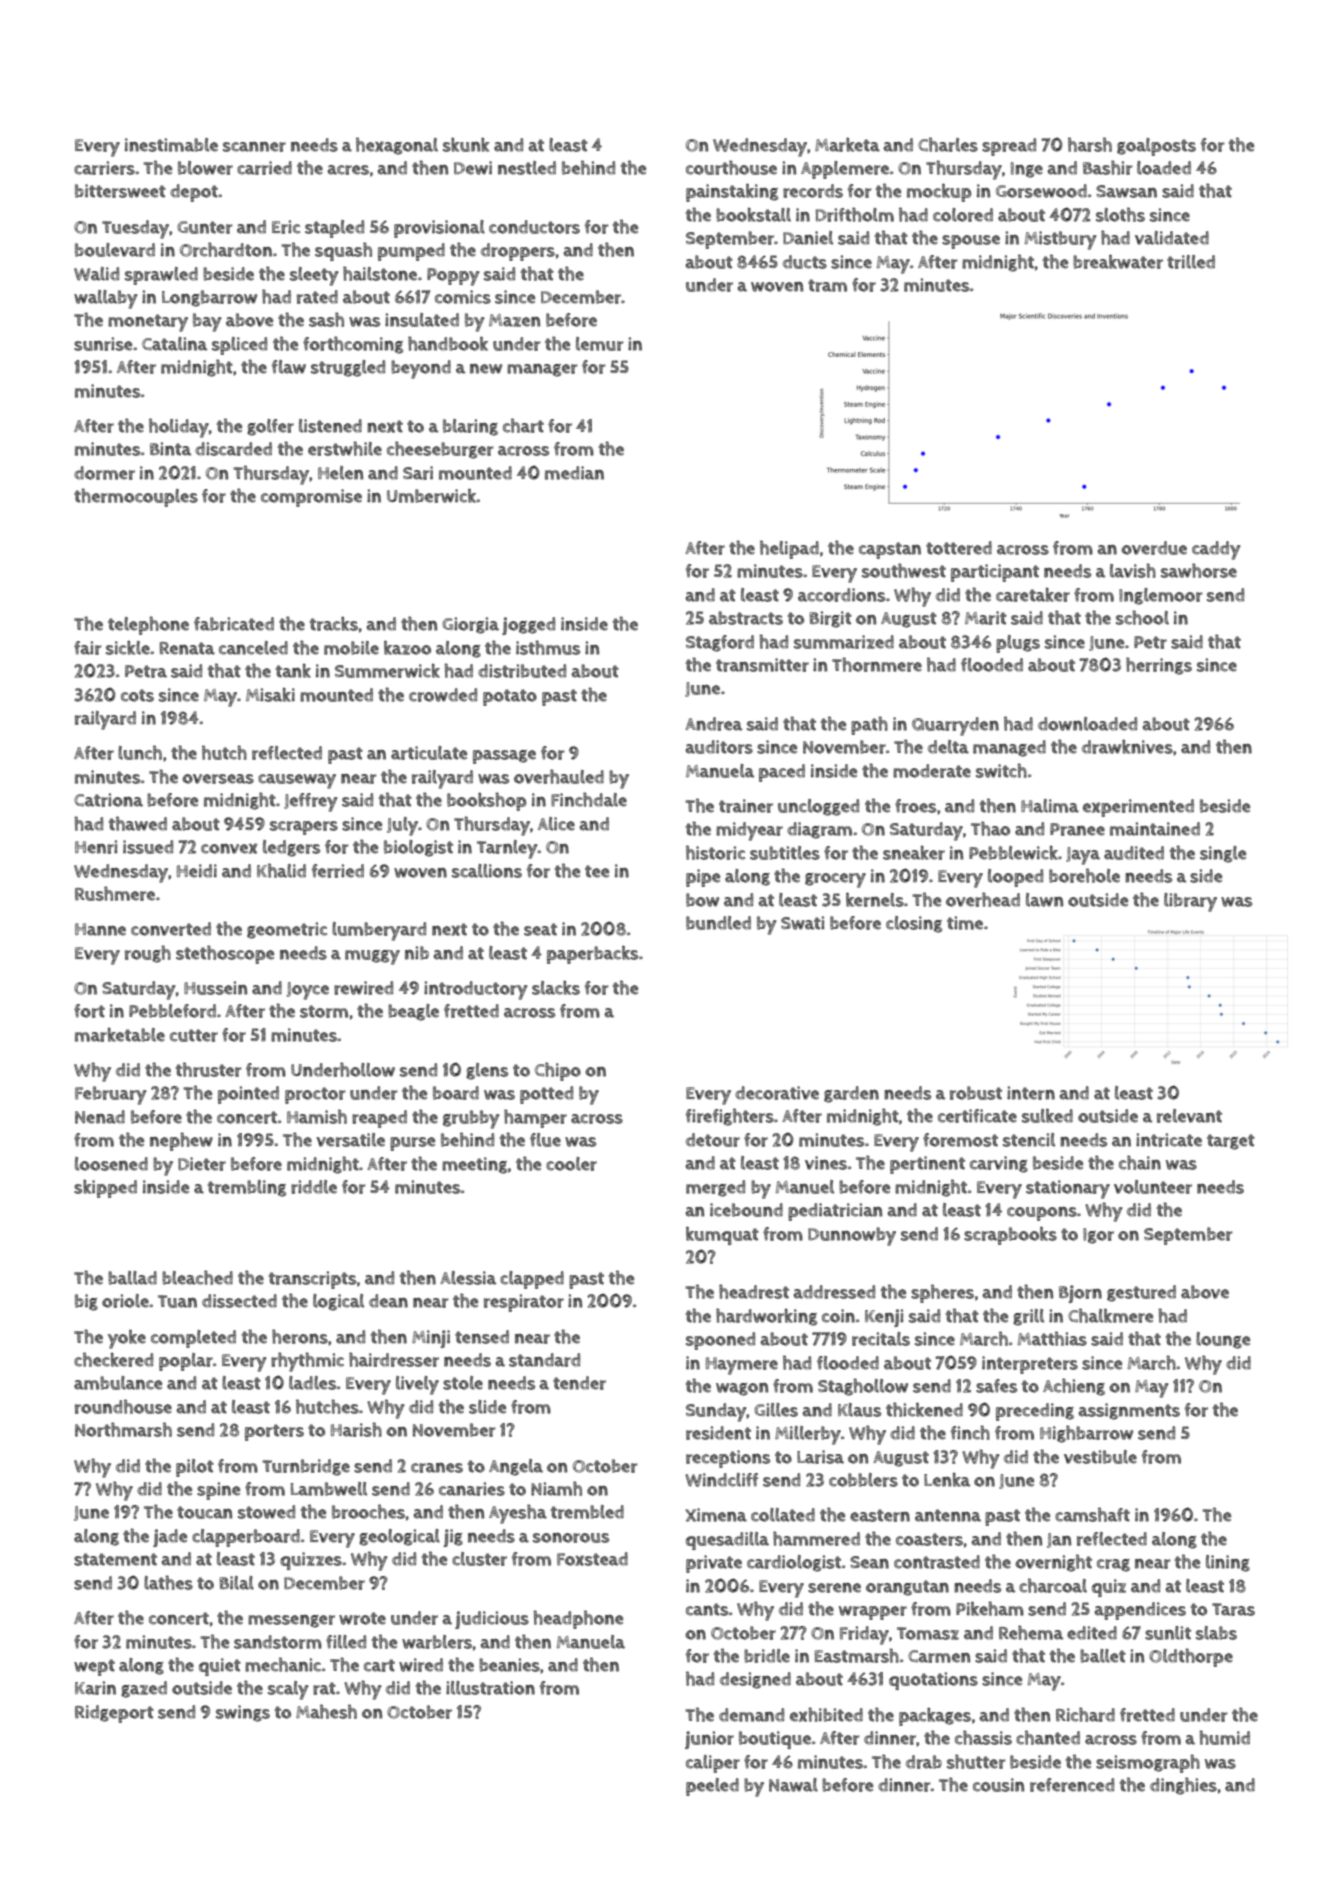 Image resolution: width=1333 pixels, height=1885 pixels. What do you see at coordinates (720, 1341) in the image?
I see `spooned` at bounding box center [720, 1341].
